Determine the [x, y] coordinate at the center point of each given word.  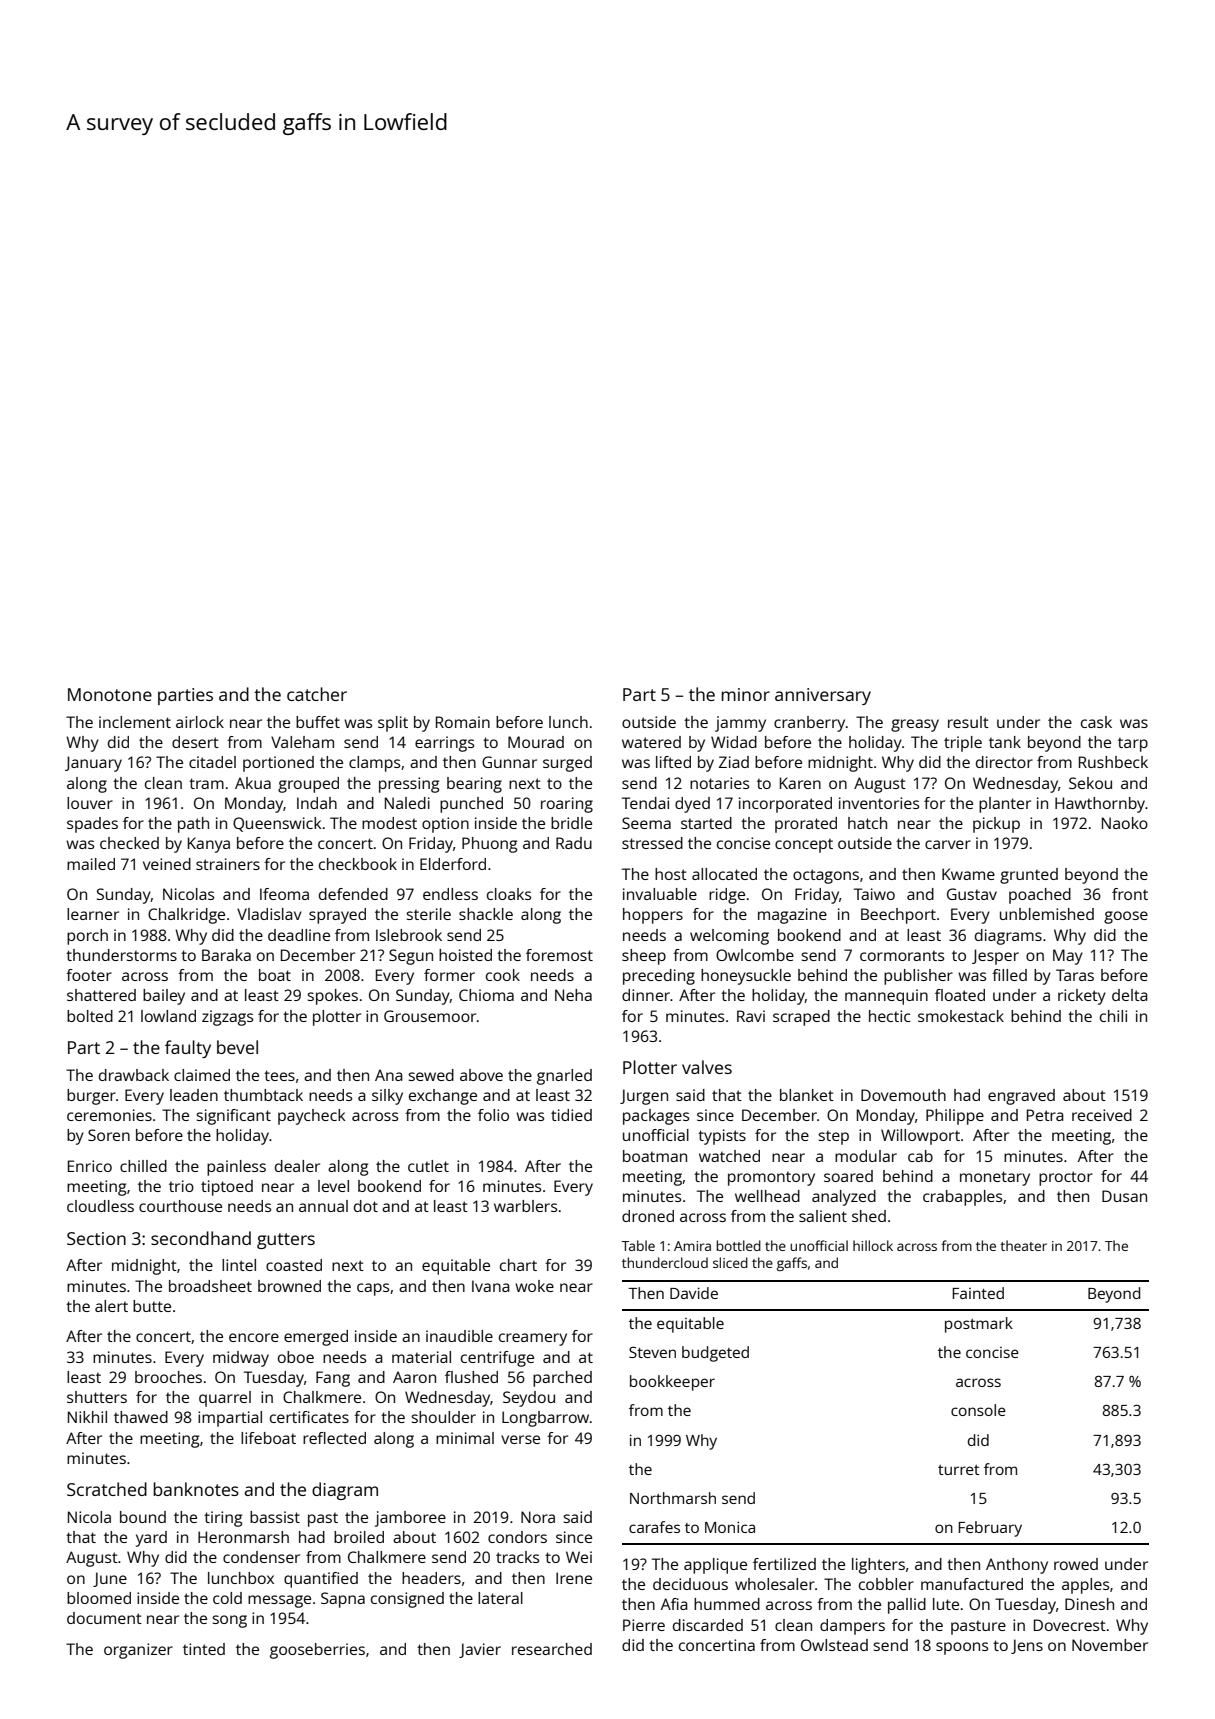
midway [241, 1359]
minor [745, 694]
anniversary [823, 696]
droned [648, 1216]
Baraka [226, 955]
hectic [890, 1016]
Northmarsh [673, 1498]
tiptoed [227, 1188]
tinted [204, 1649]
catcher [317, 694]
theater [1023, 1245]
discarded [708, 1625]
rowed [1076, 1564]
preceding [659, 977]
